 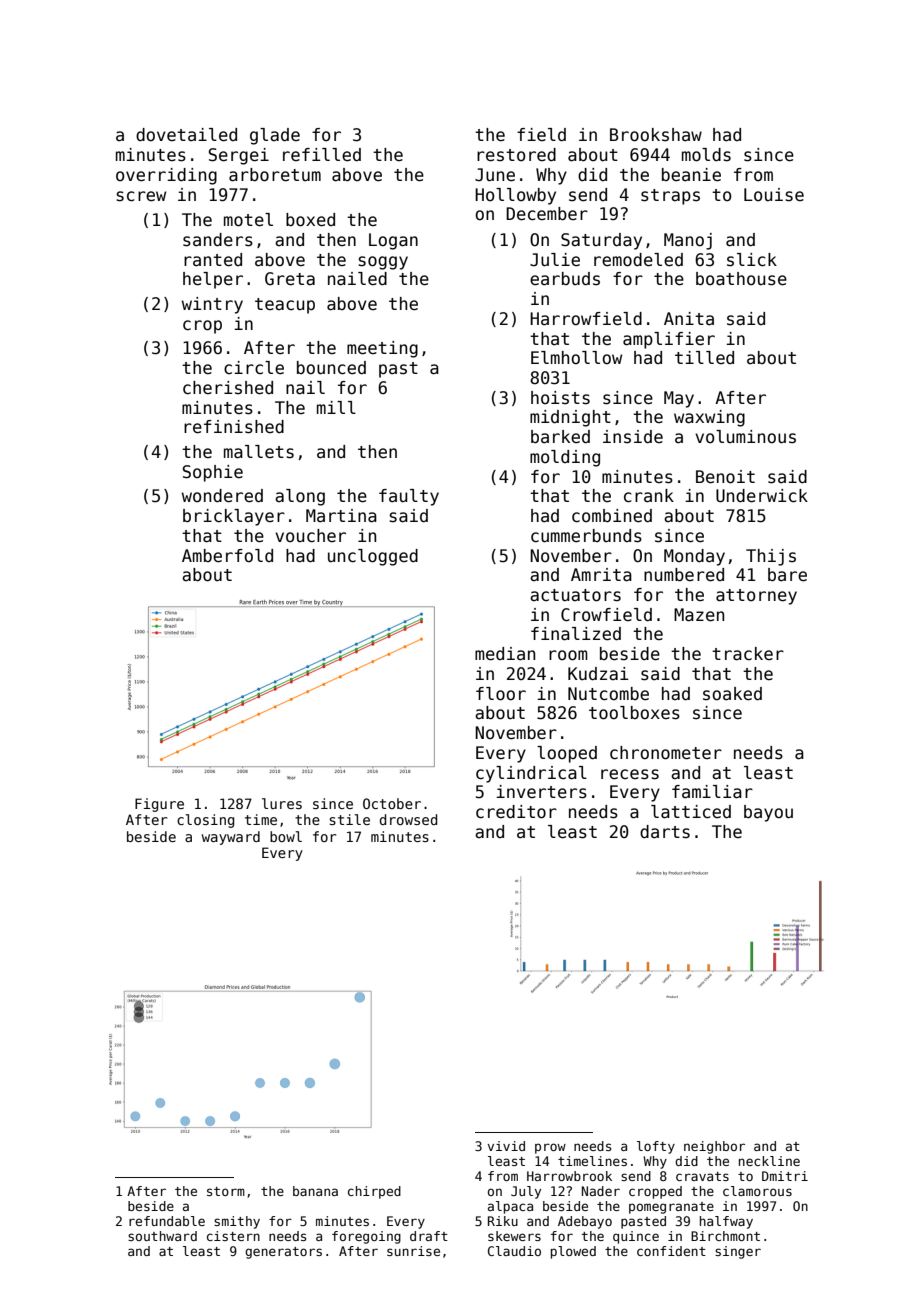 I want to click on soggy, so click(x=383, y=263).
